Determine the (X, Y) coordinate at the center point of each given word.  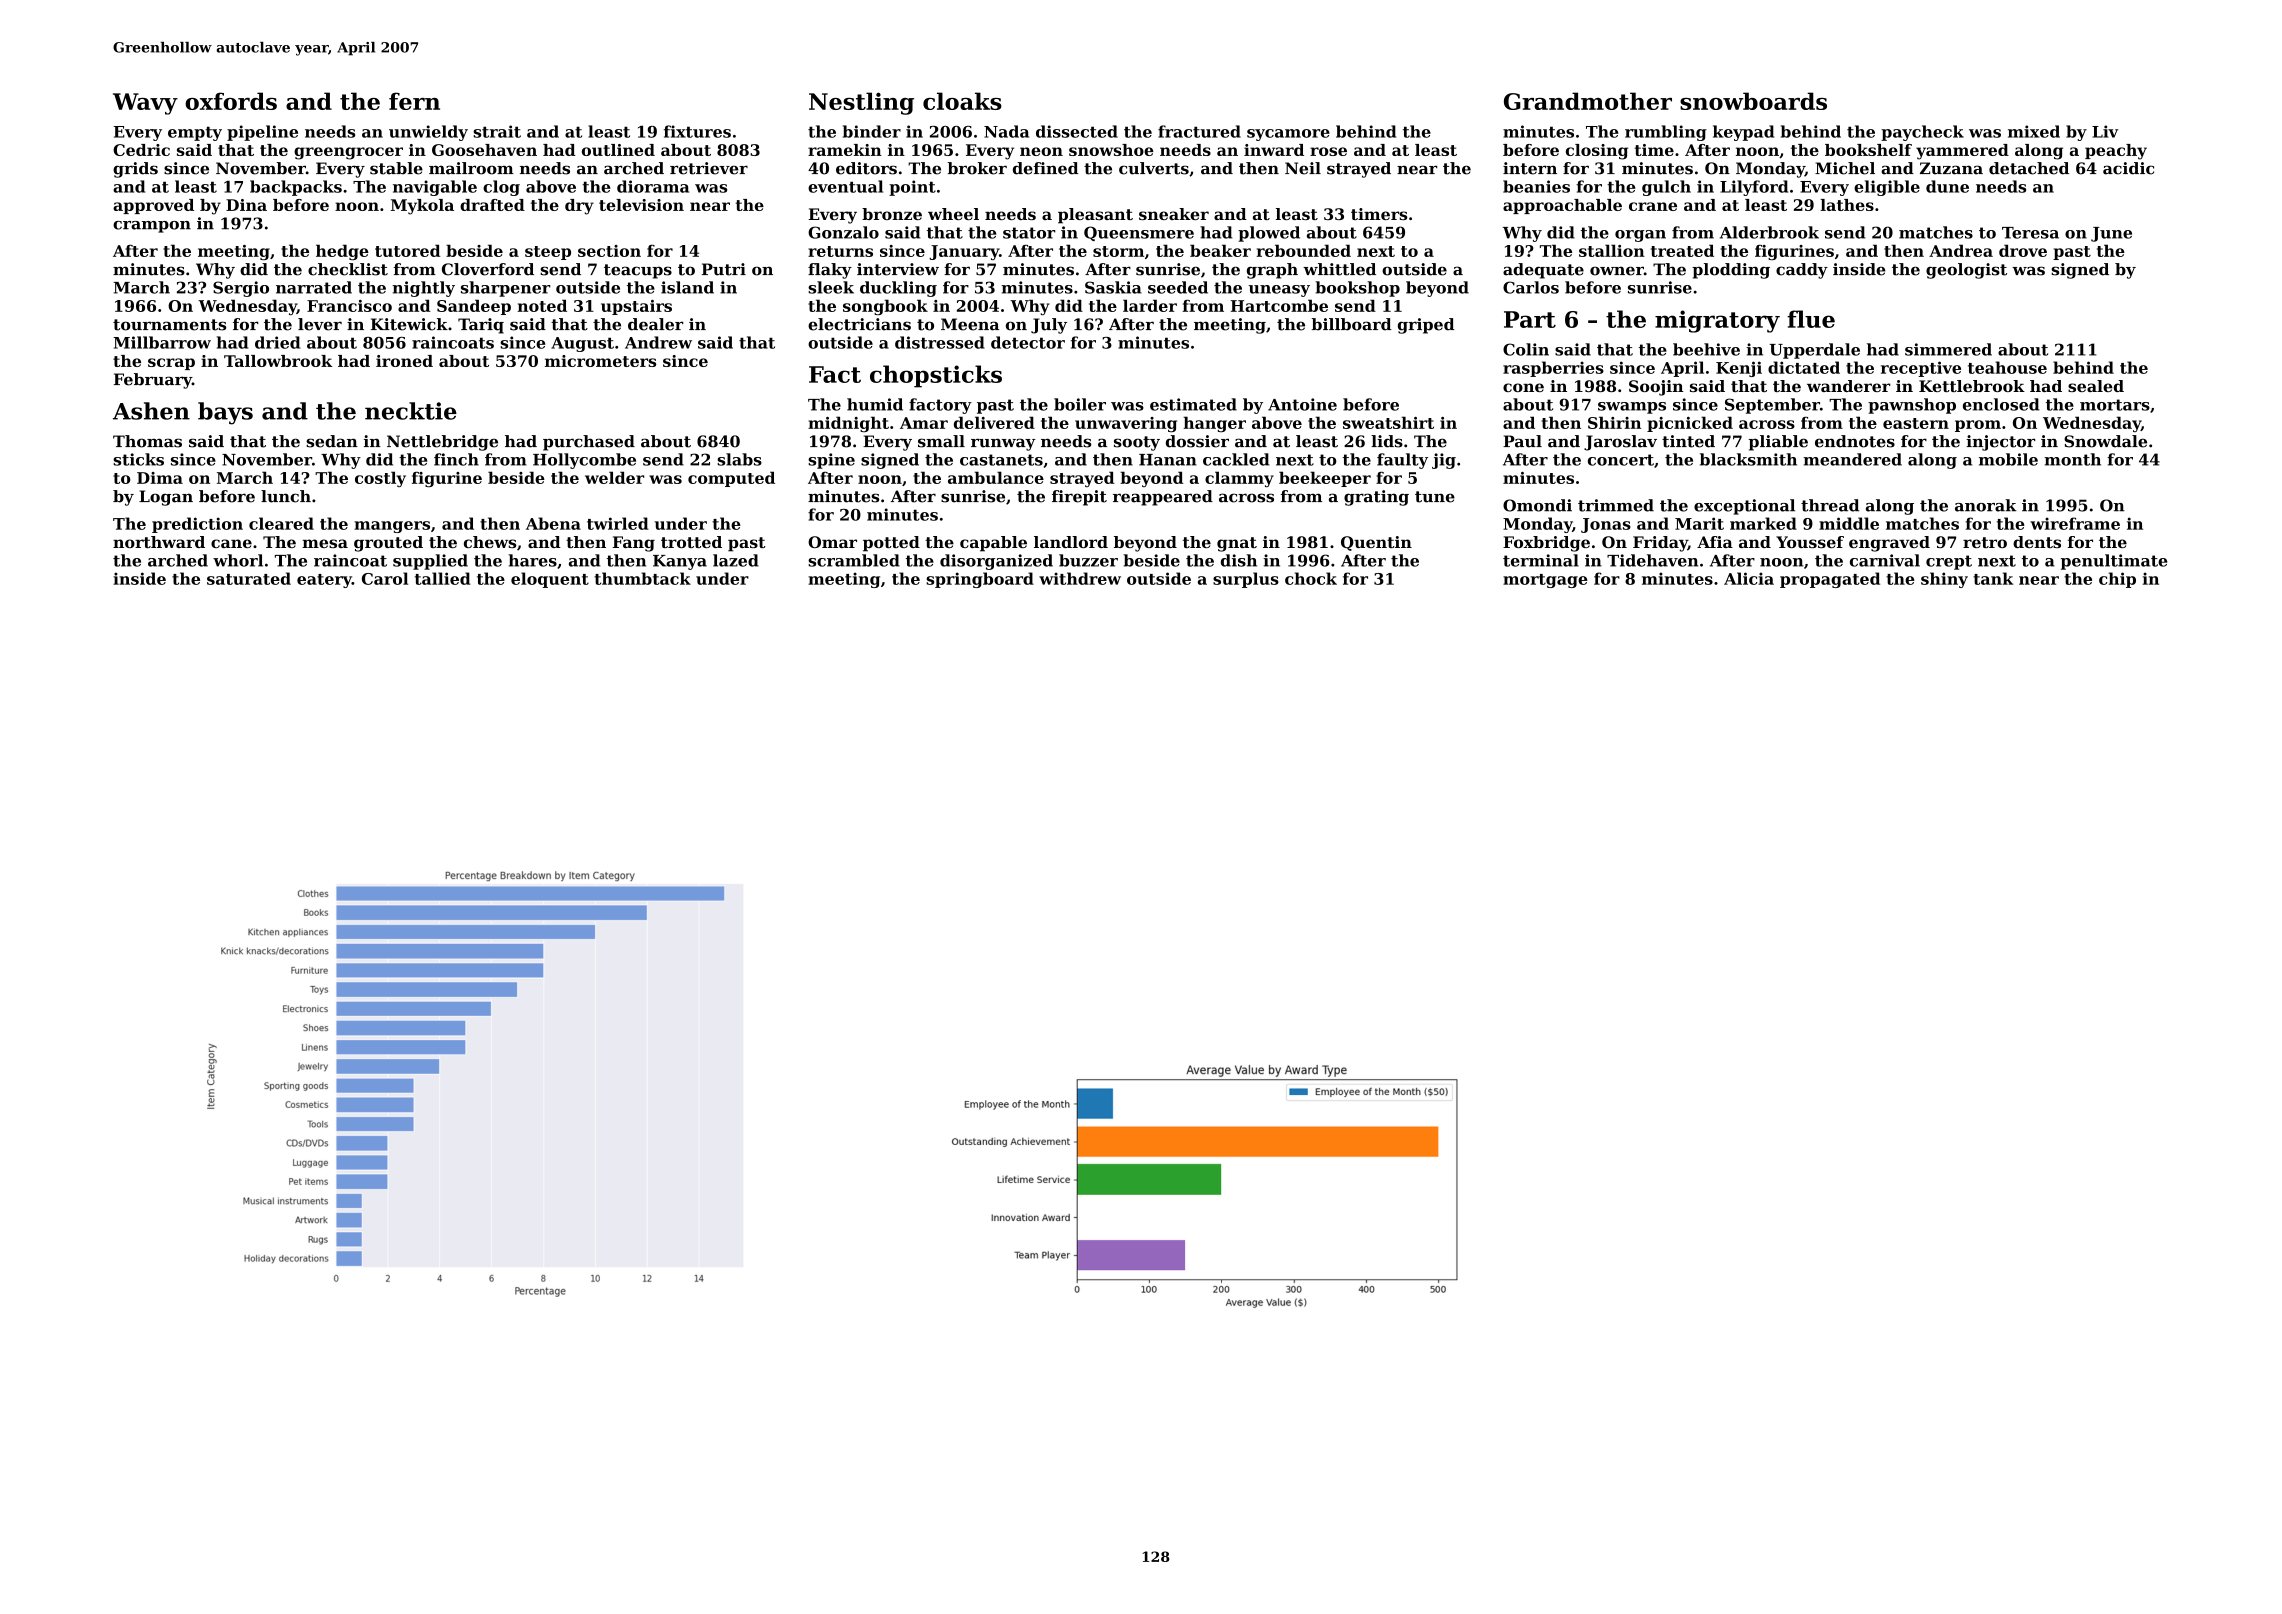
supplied (430, 562)
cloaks (962, 101)
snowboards (1753, 101)
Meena (970, 324)
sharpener (505, 289)
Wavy (145, 104)
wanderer (1848, 386)
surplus (1246, 580)
